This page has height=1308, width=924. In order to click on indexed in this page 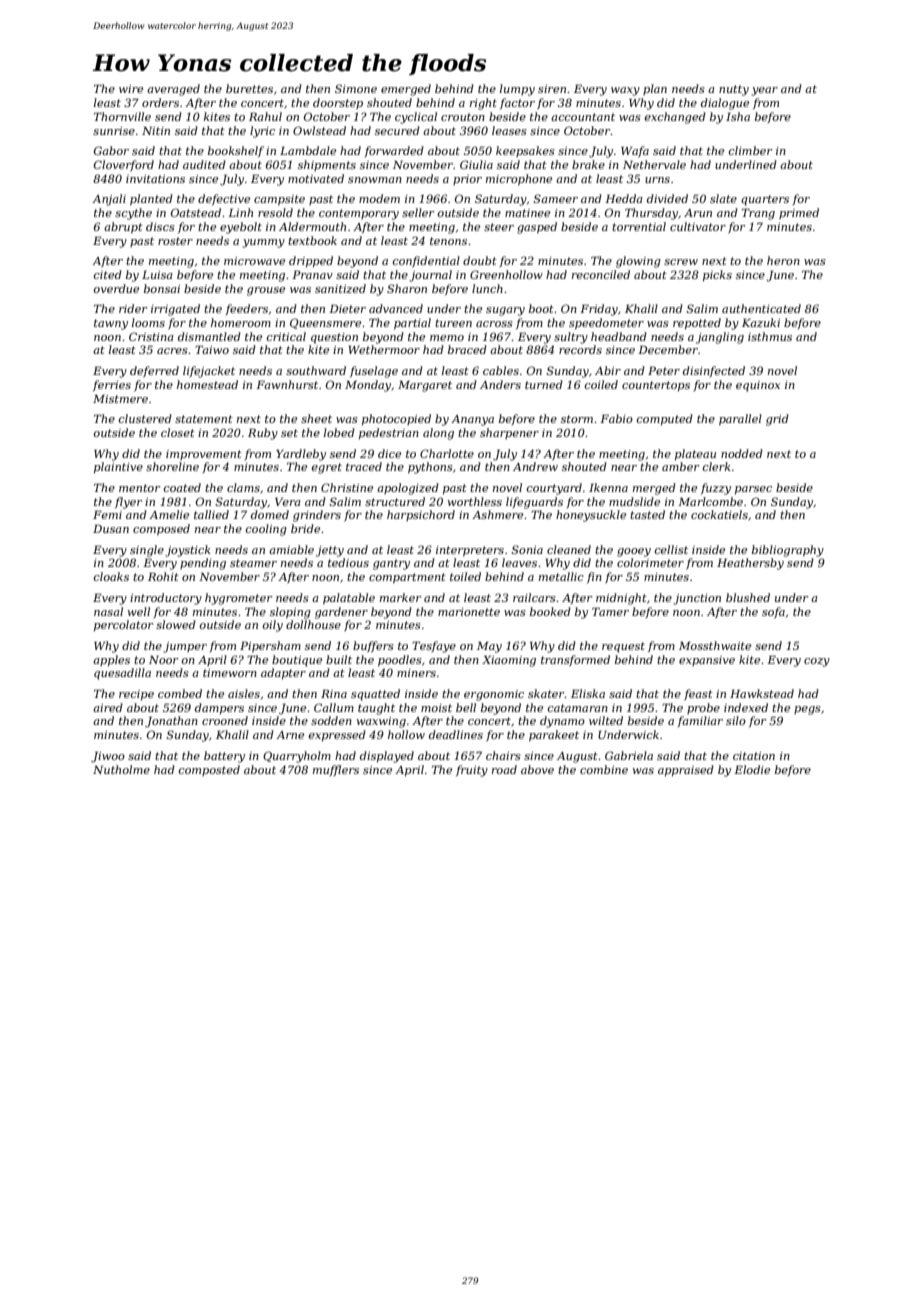, I will do `click(746, 707)`.
